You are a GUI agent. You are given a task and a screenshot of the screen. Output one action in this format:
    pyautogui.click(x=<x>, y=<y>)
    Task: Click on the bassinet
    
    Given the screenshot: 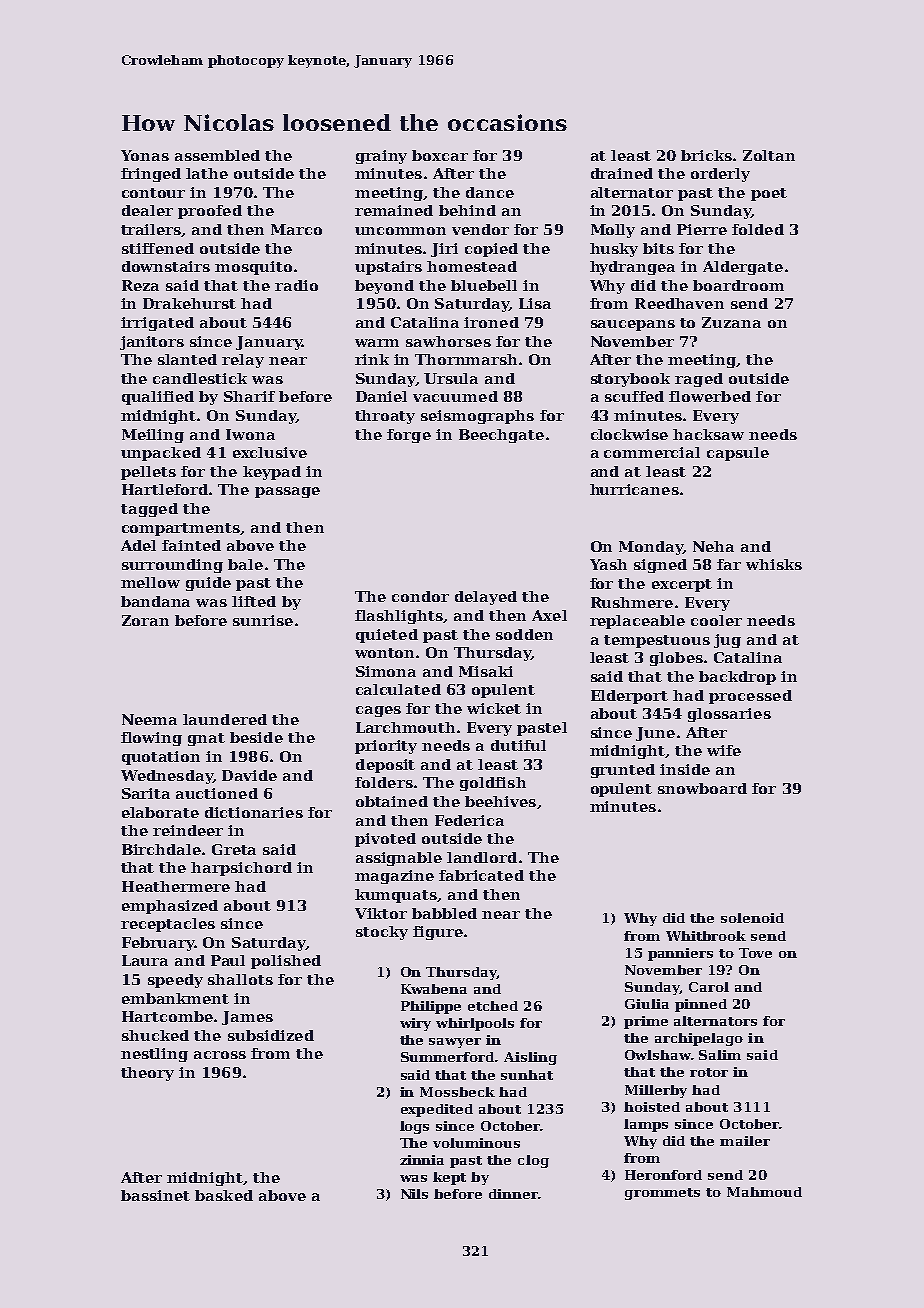 What is the action you would take?
    pyautogui.click(x=155, y=1195)
